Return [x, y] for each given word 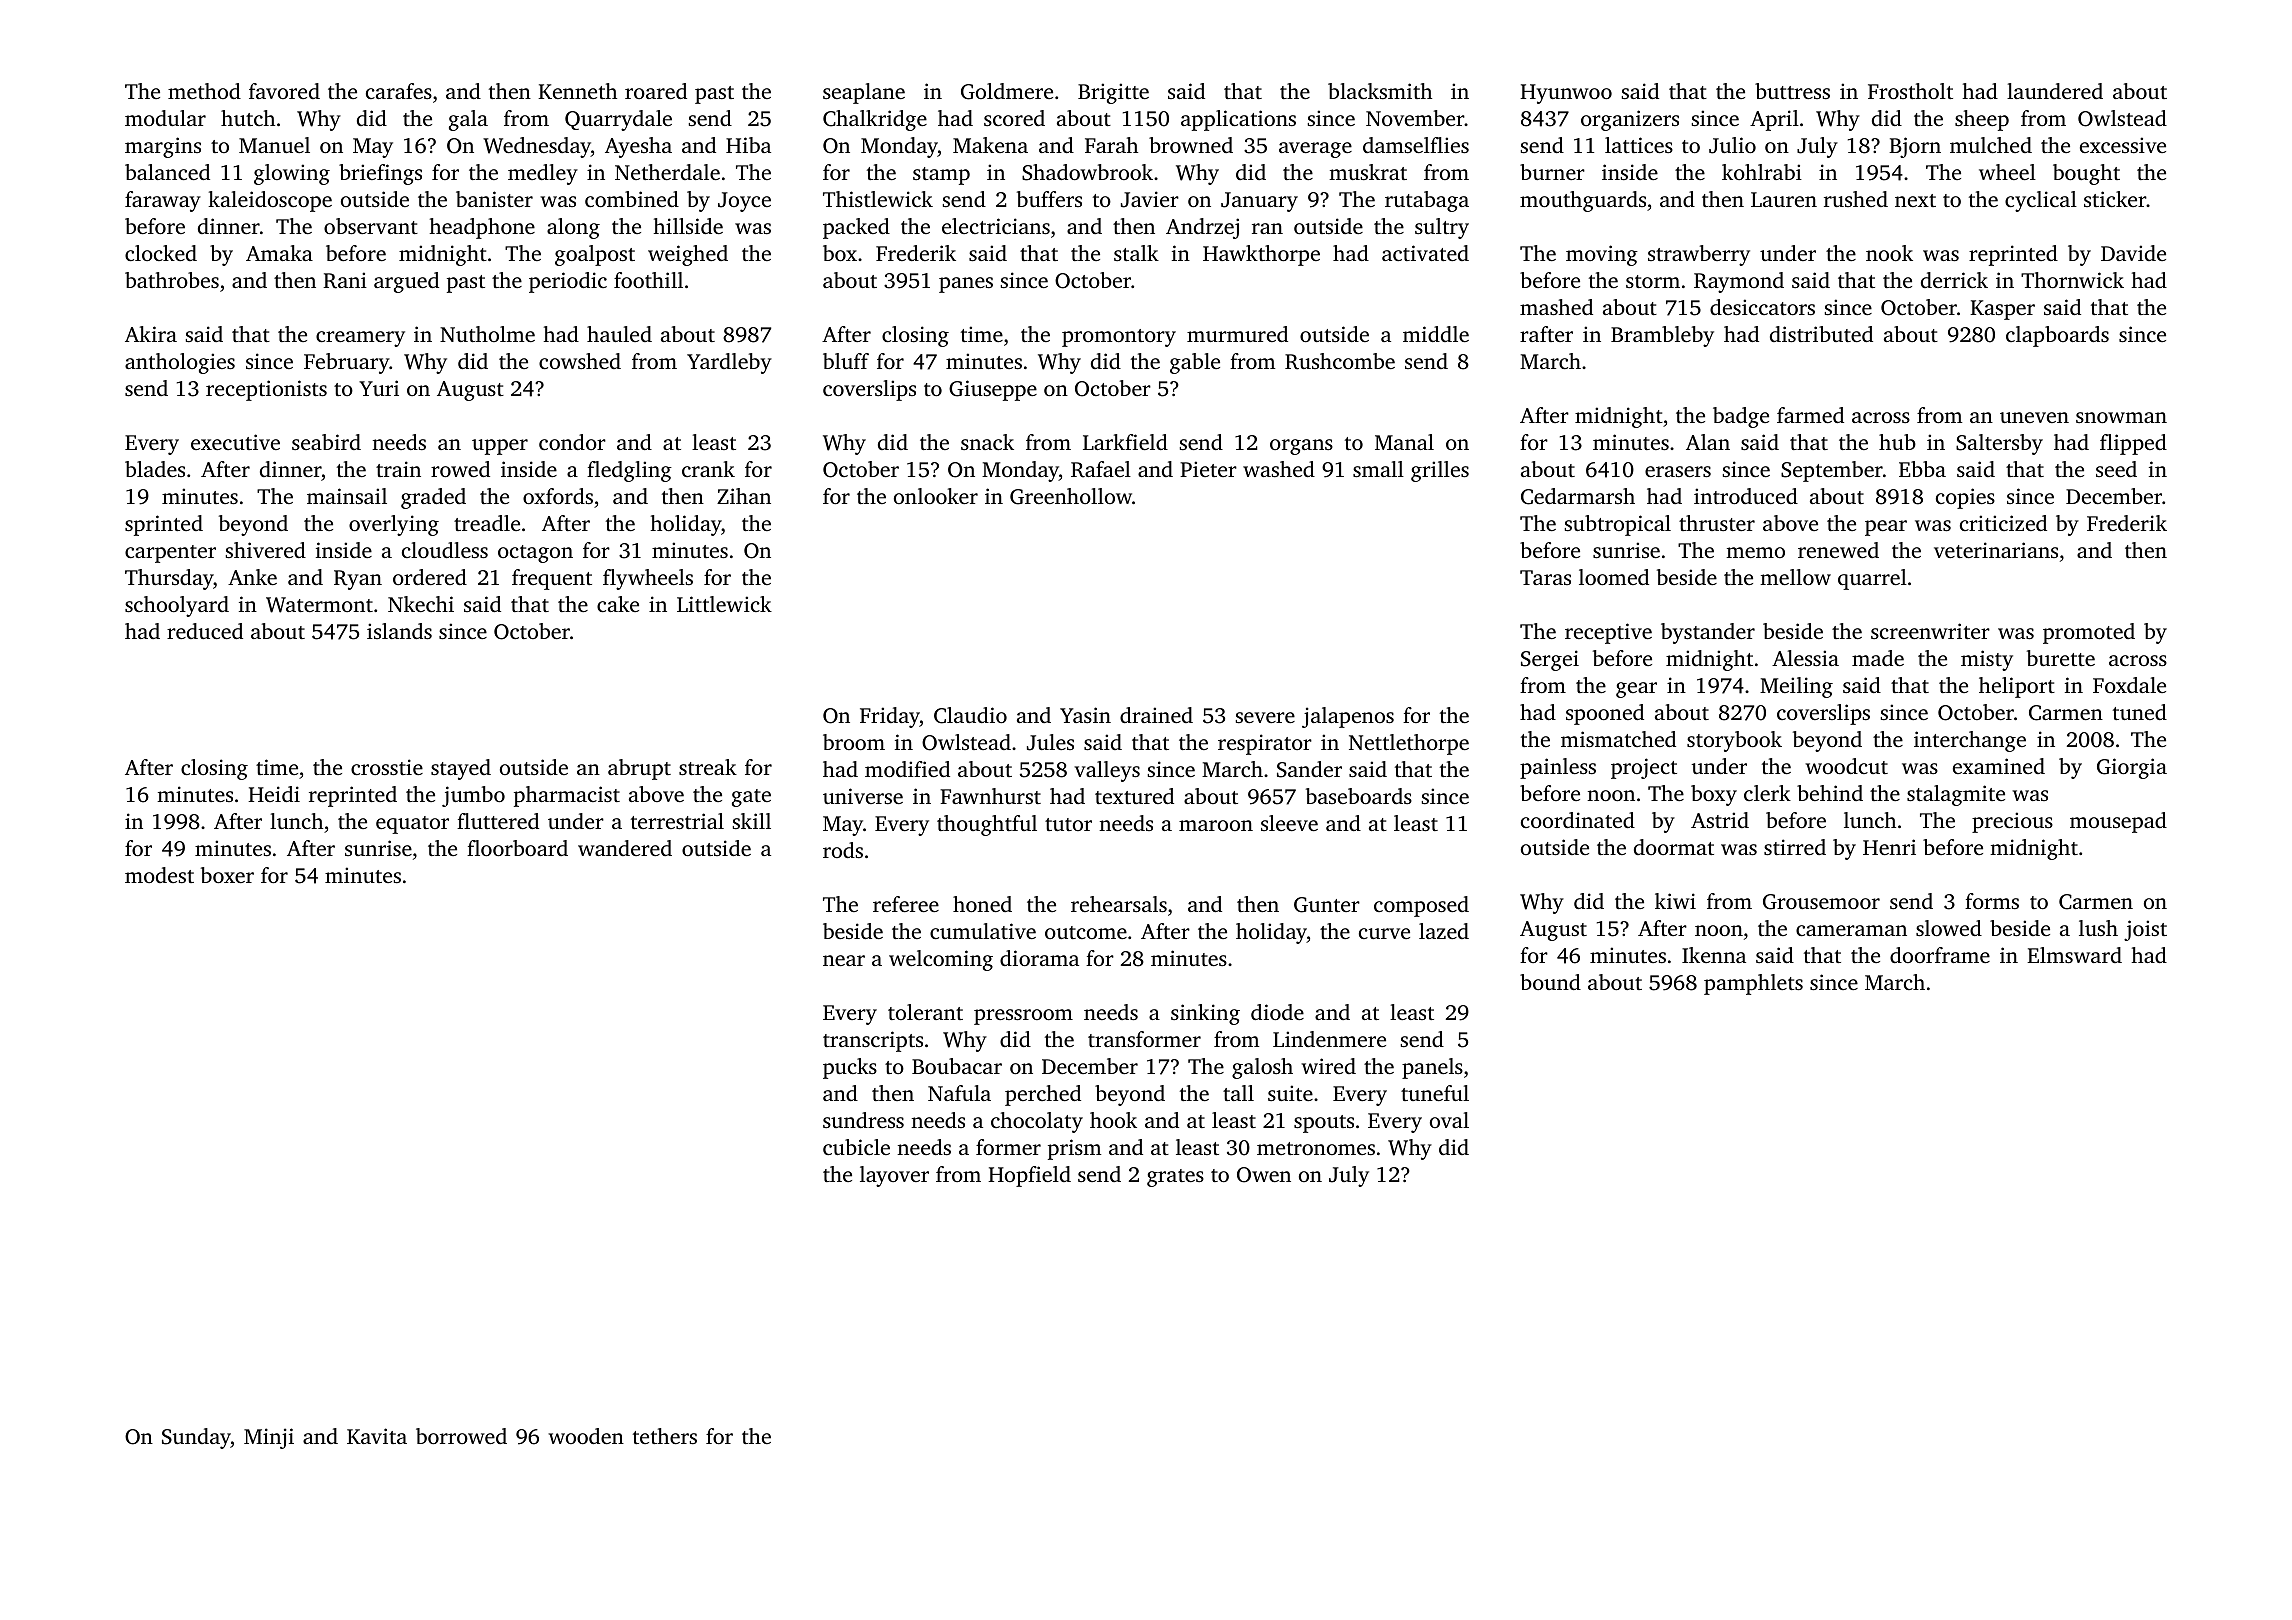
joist [2145, 930]
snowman [2121, 417]
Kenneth [577, 91]
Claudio [970, 715]
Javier [1150, 199]
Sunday [196, 1438]
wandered [625, 848]
